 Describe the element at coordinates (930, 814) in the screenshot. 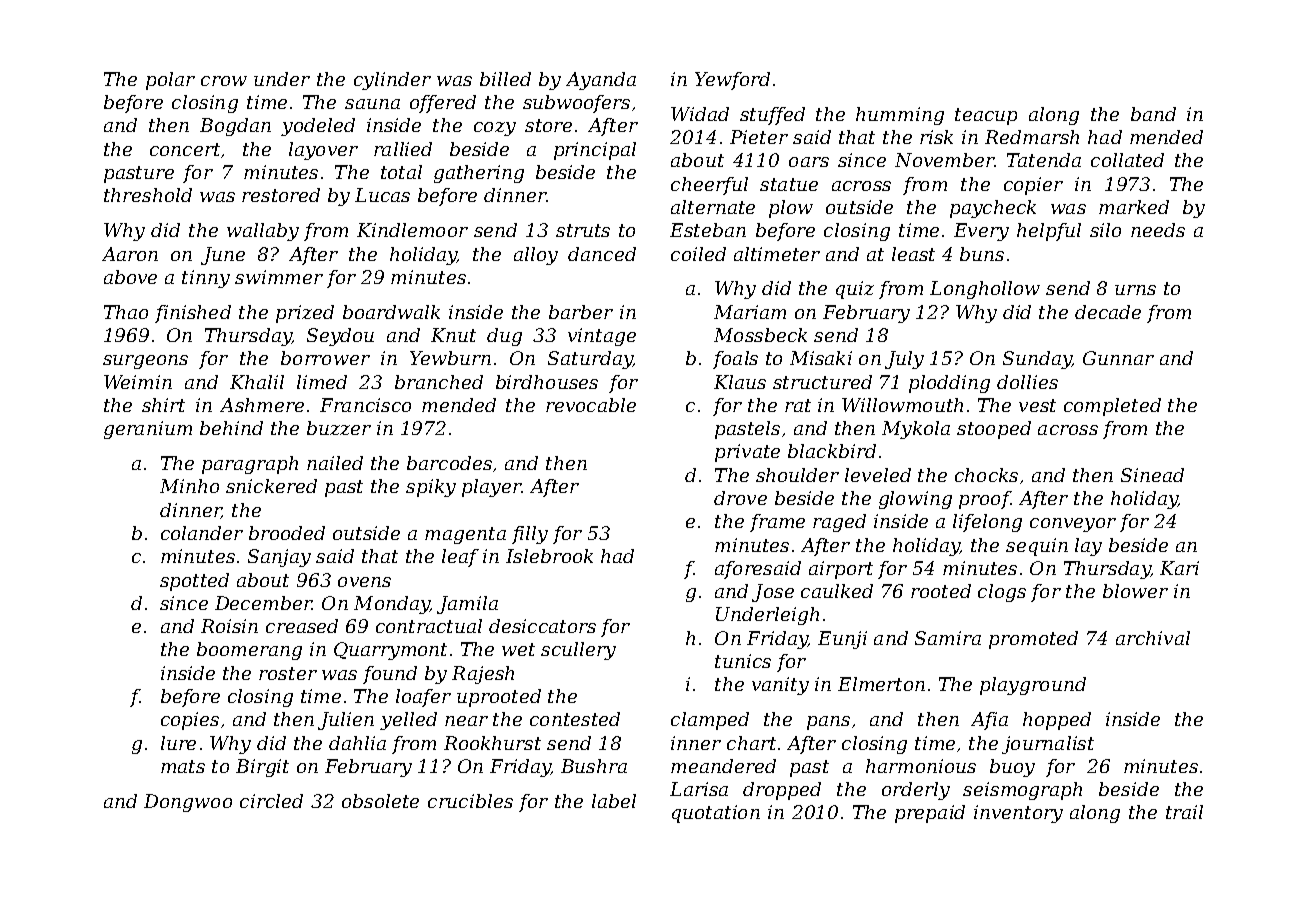

I see `prepaid` at that location.
